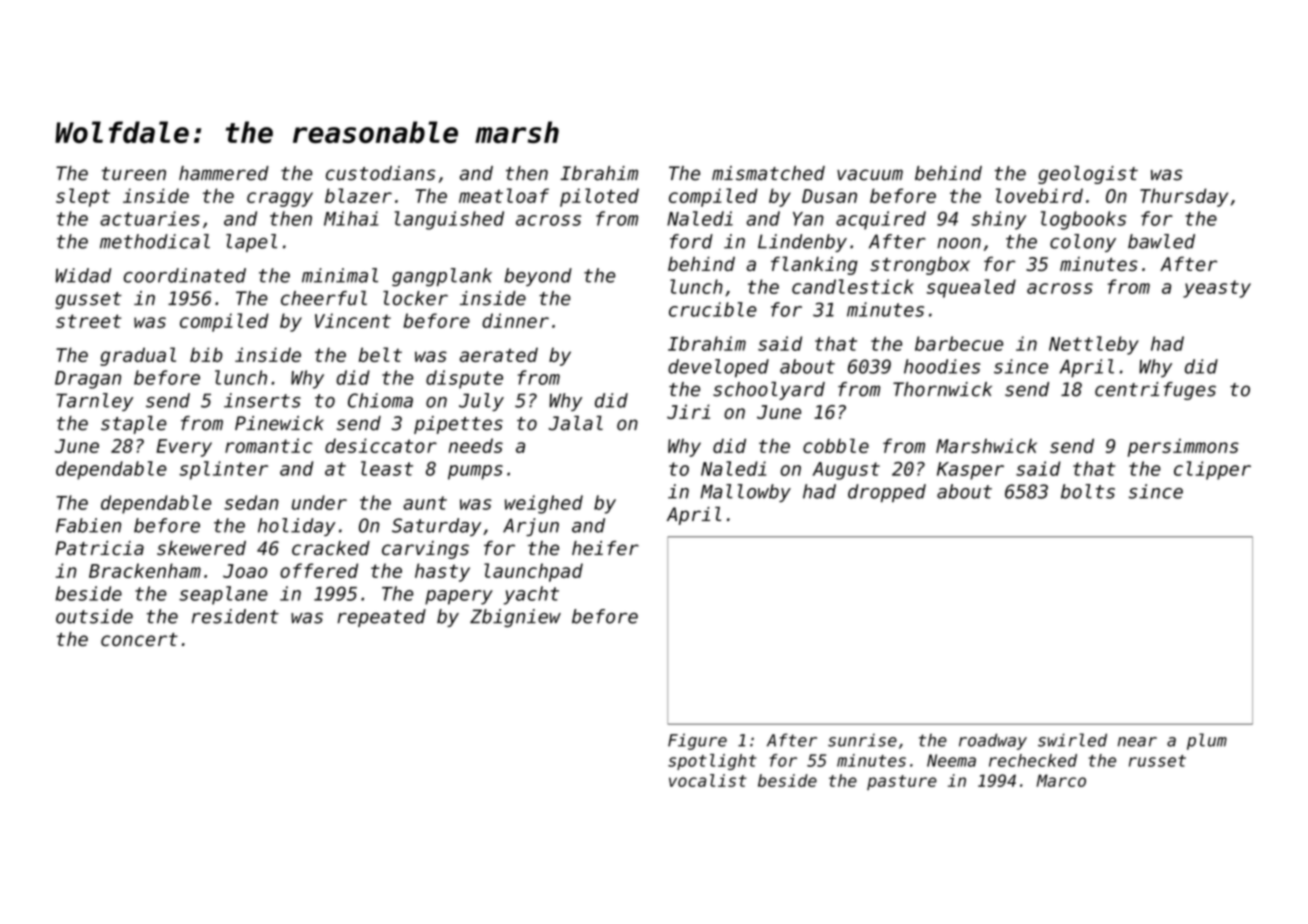 The height and width of the document is (924, 1308). Describe the element at coordinates (862, 740) in the document. I see `sunrise` at that location.
